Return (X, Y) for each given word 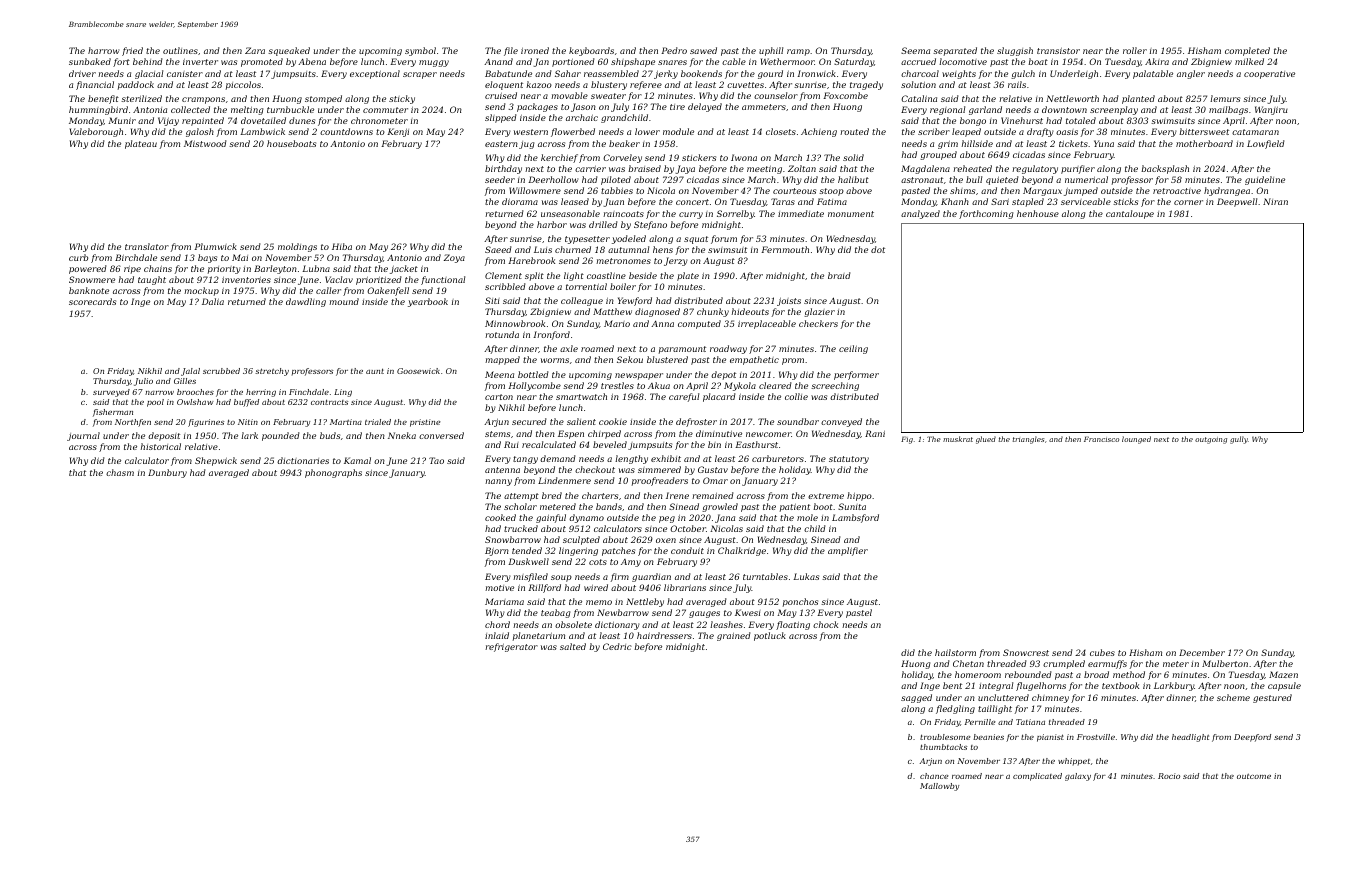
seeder (500, 179)
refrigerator (511, 647)
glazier (819, 312)
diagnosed (657, 312)
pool (155, 403)
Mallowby (939, 787)
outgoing (1211, 440)
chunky (713, 312)
